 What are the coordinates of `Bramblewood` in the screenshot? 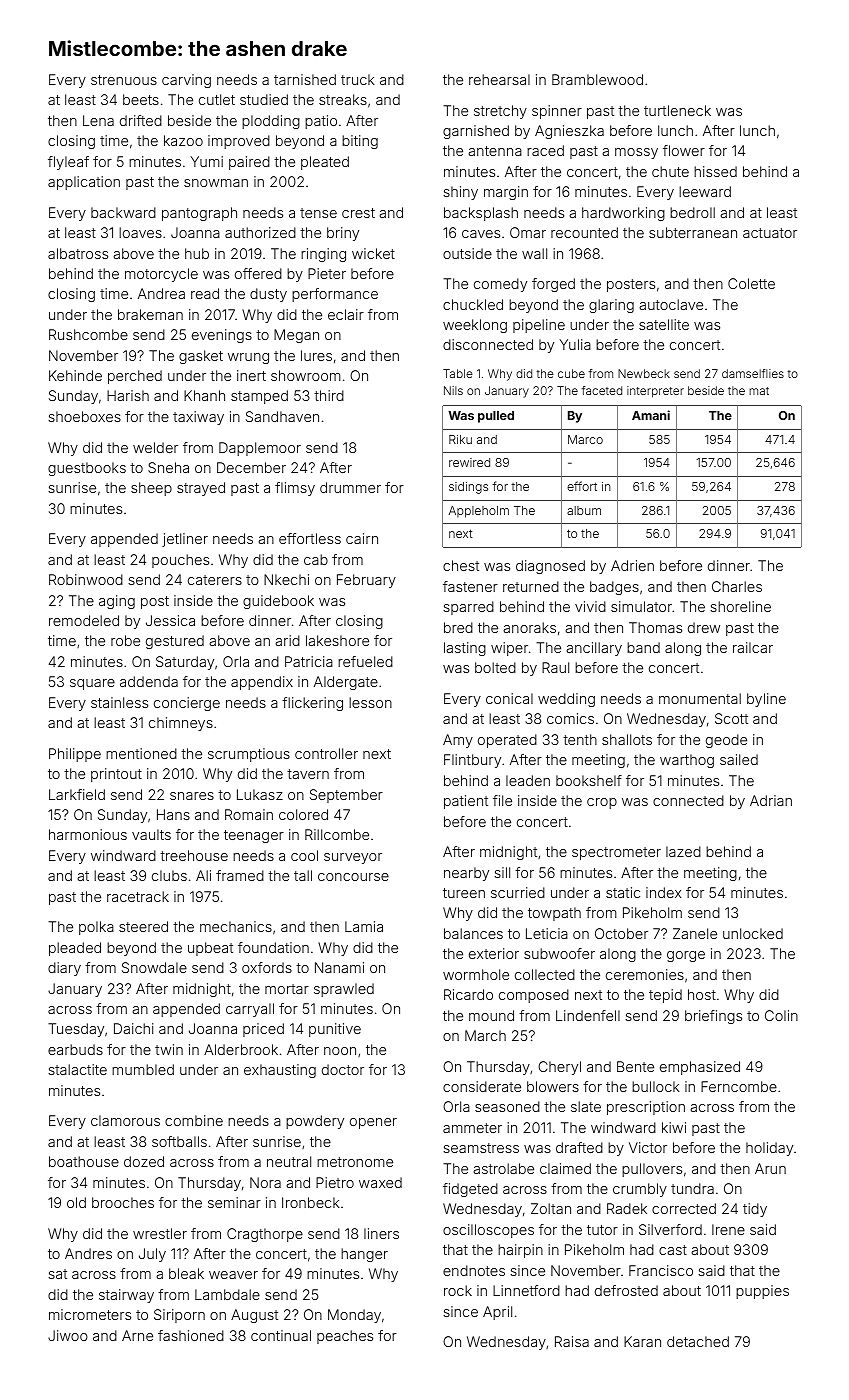 It's located at (597, 79).
